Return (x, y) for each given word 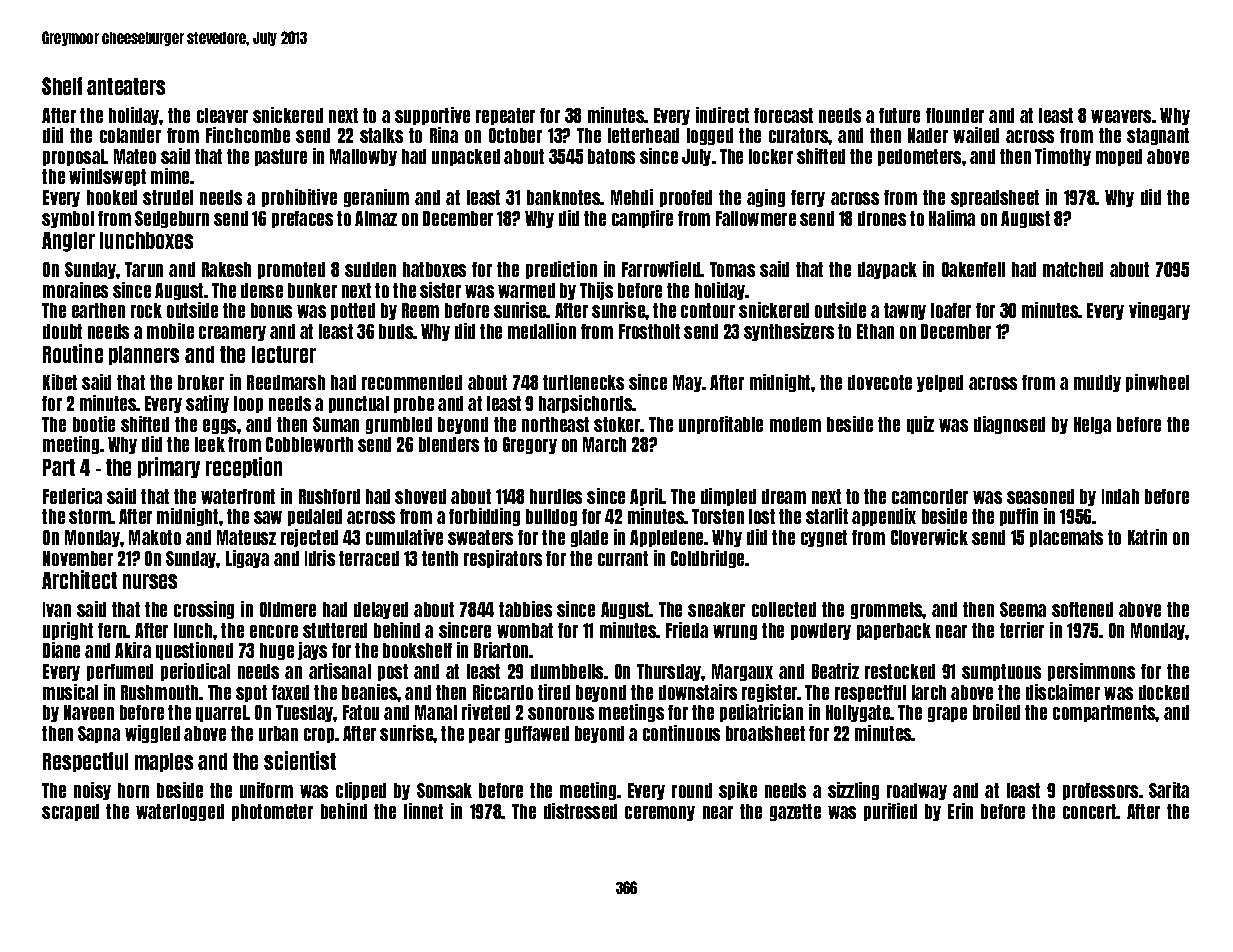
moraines (75, 290)
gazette (795, 812)
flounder (955, 115)
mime (170, 176)
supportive (432, 116)
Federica (72, 496)
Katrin (1147, 537)
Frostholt (649, 331)
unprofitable (721, 425)
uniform (266, 790)
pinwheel (1157, 383)
